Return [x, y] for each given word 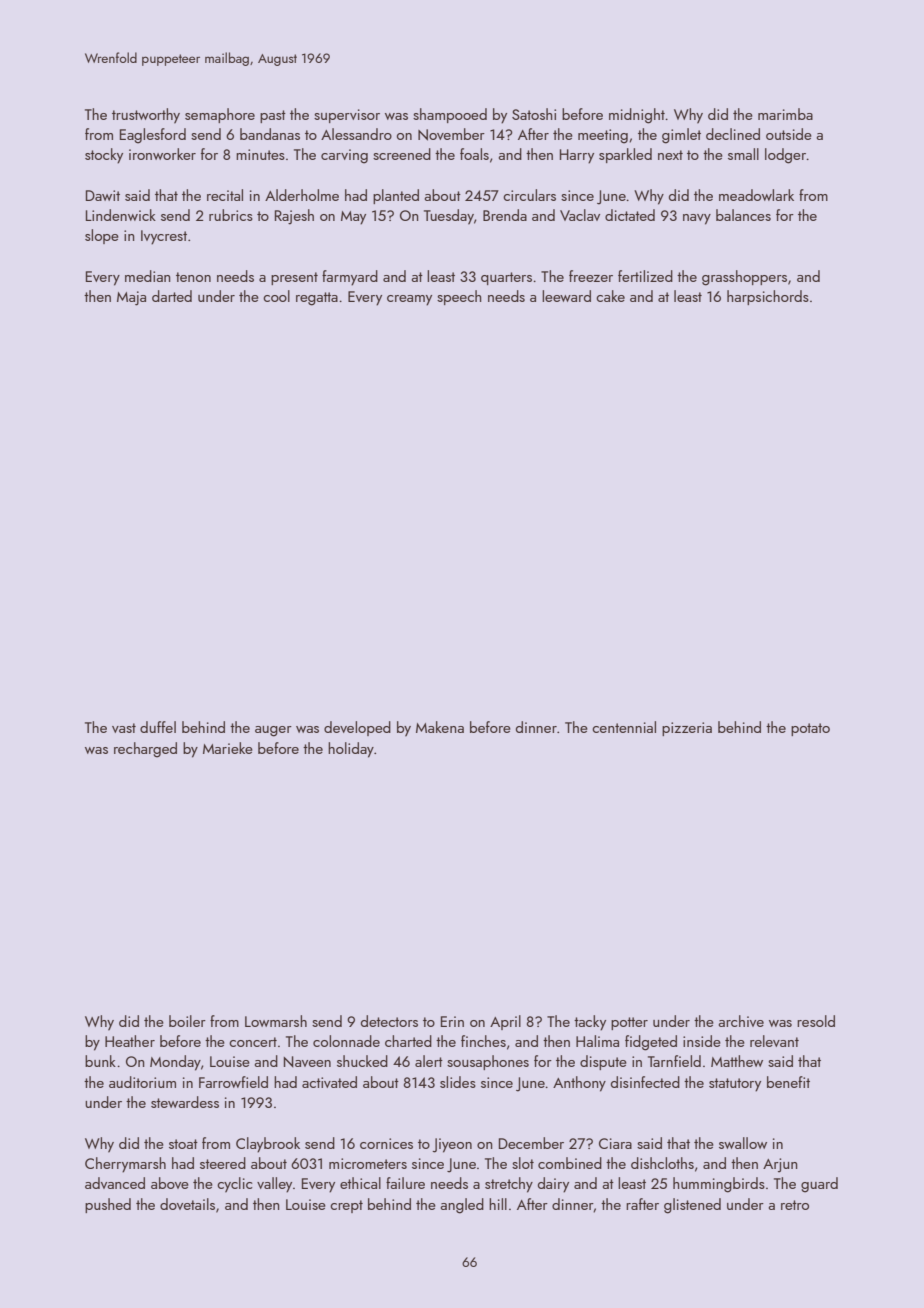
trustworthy [146, 116]
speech [459, 297]
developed [357, 728]
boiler [187, 1021]
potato [810, 729]
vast [124, 728]
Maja [131, 298]
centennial [624, 727]
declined [733, 134]
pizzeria [687, 729]
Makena [440, 727]
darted [172, 296]
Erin [452, 1021]
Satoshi [534, 114]
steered [223, 1163]
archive [741, 1021]
